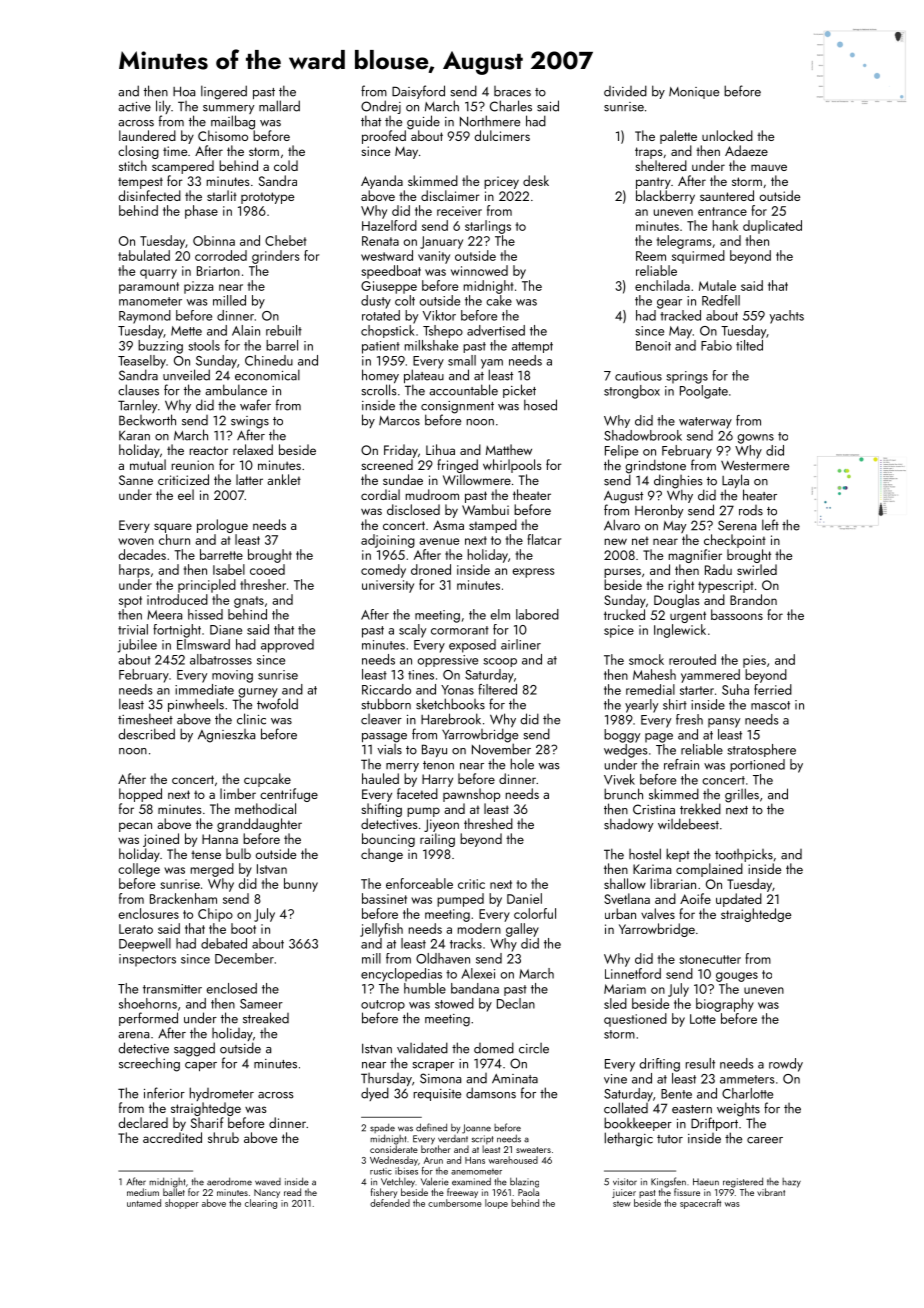 The width and height of the page is (924, 1308). I want to click on Douglas, so click(677, 601).
